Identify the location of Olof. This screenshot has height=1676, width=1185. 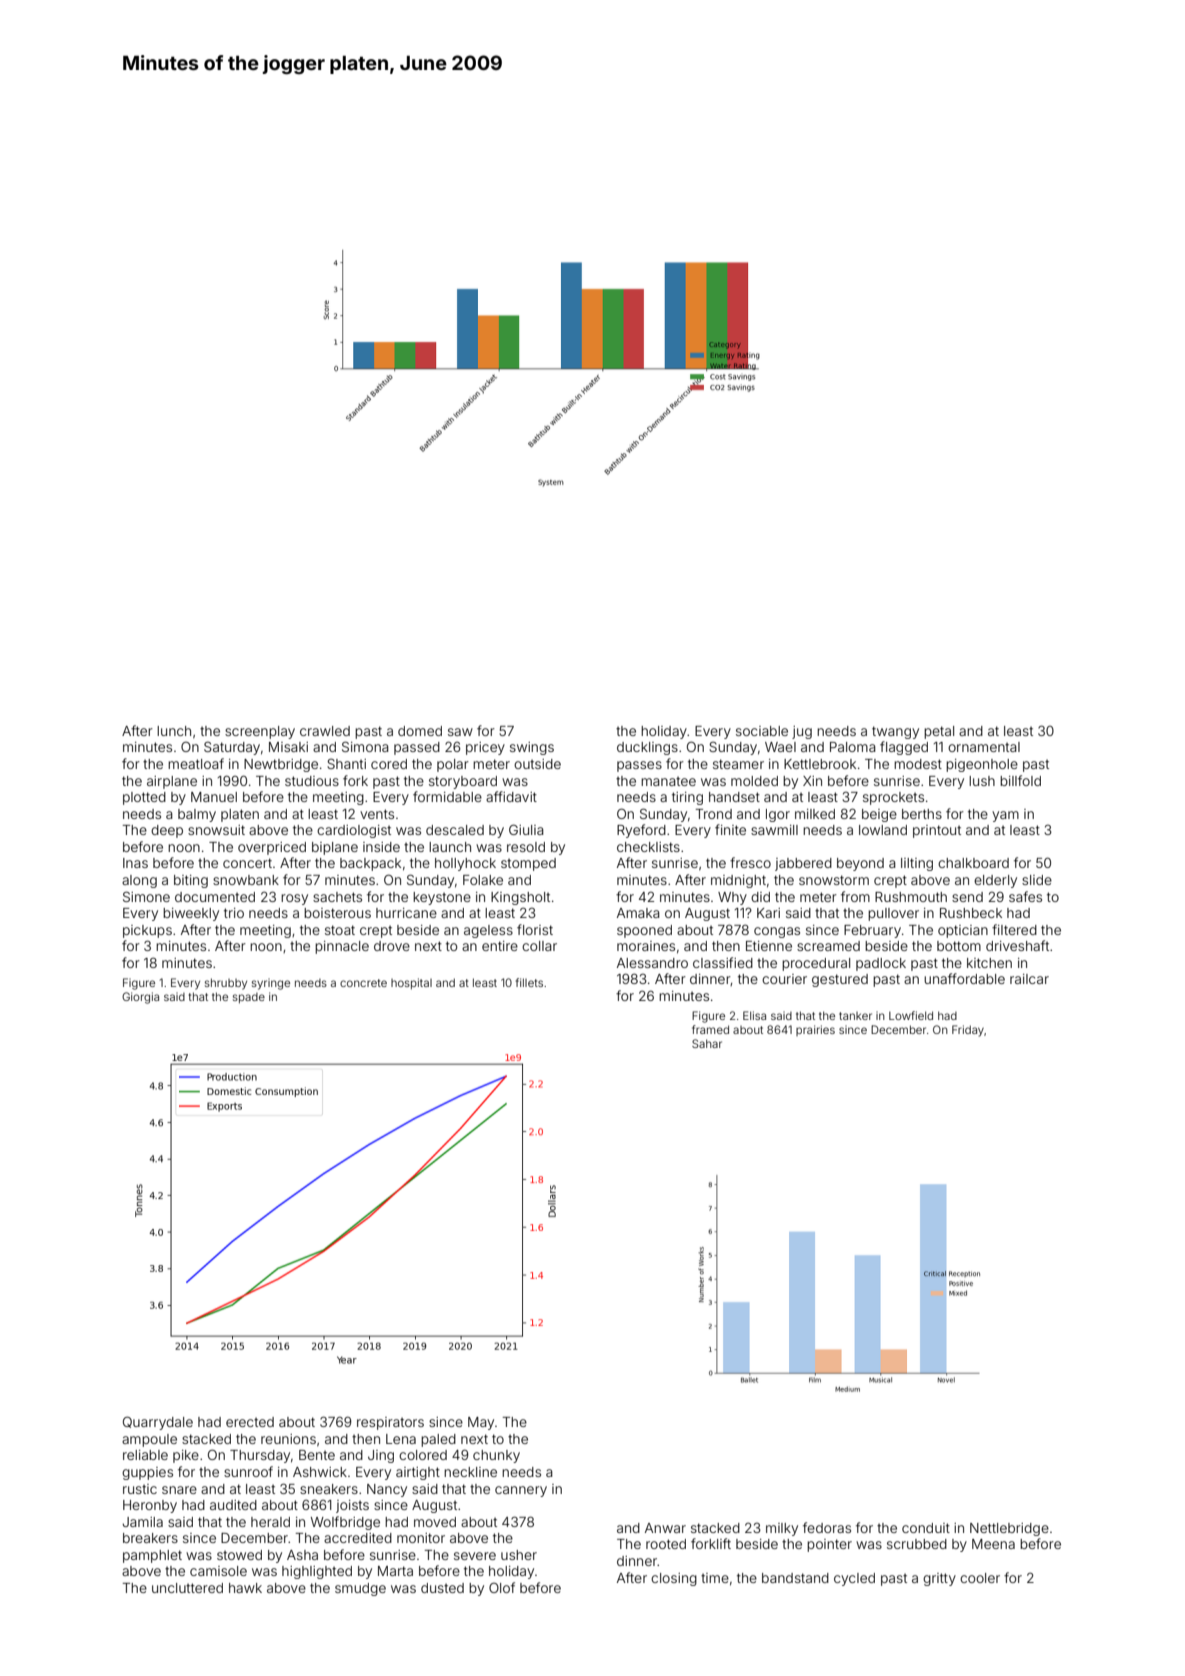
(502, 1587).
